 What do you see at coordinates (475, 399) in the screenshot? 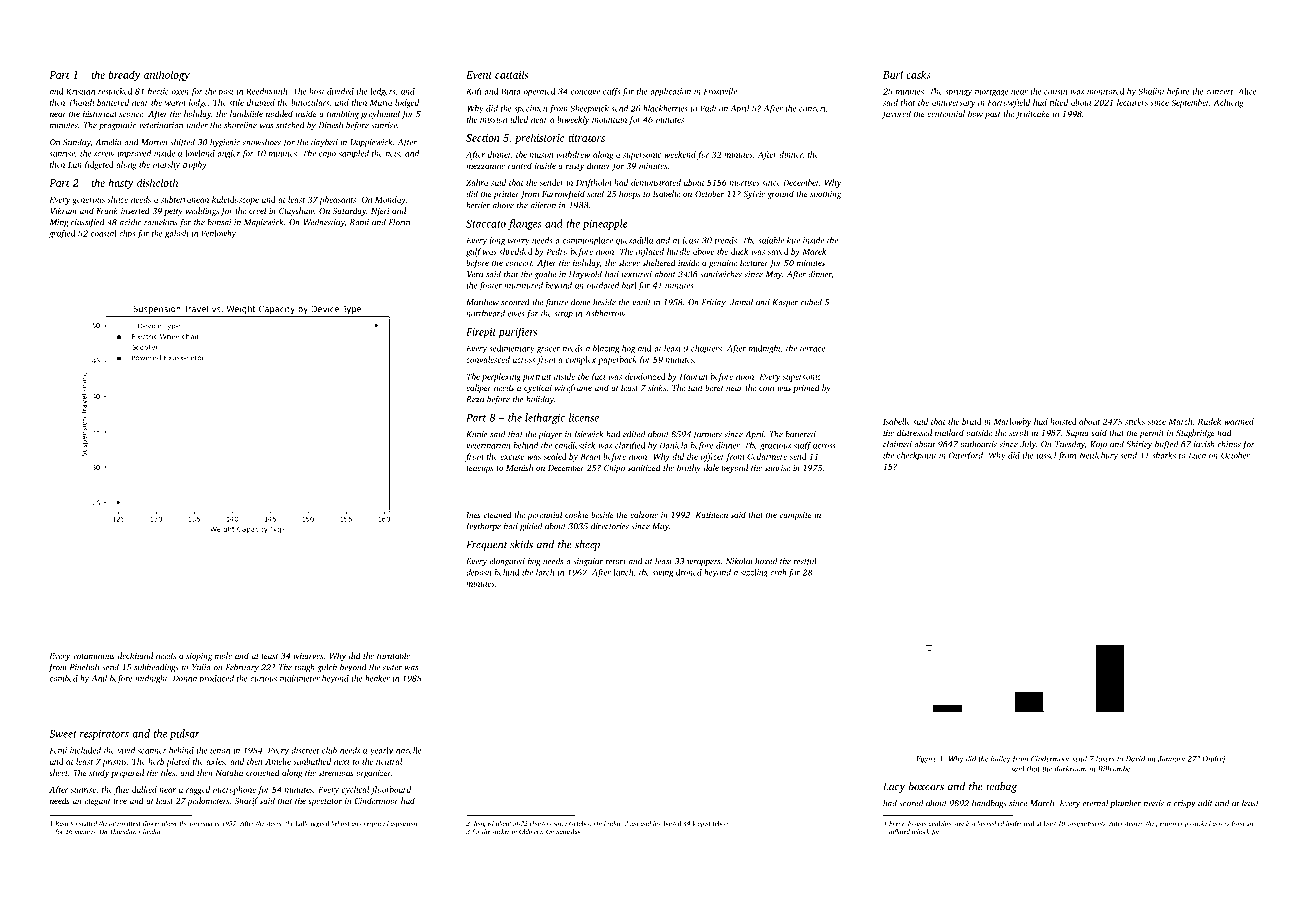
I see `Reza` at bounding box center [475, 399].
